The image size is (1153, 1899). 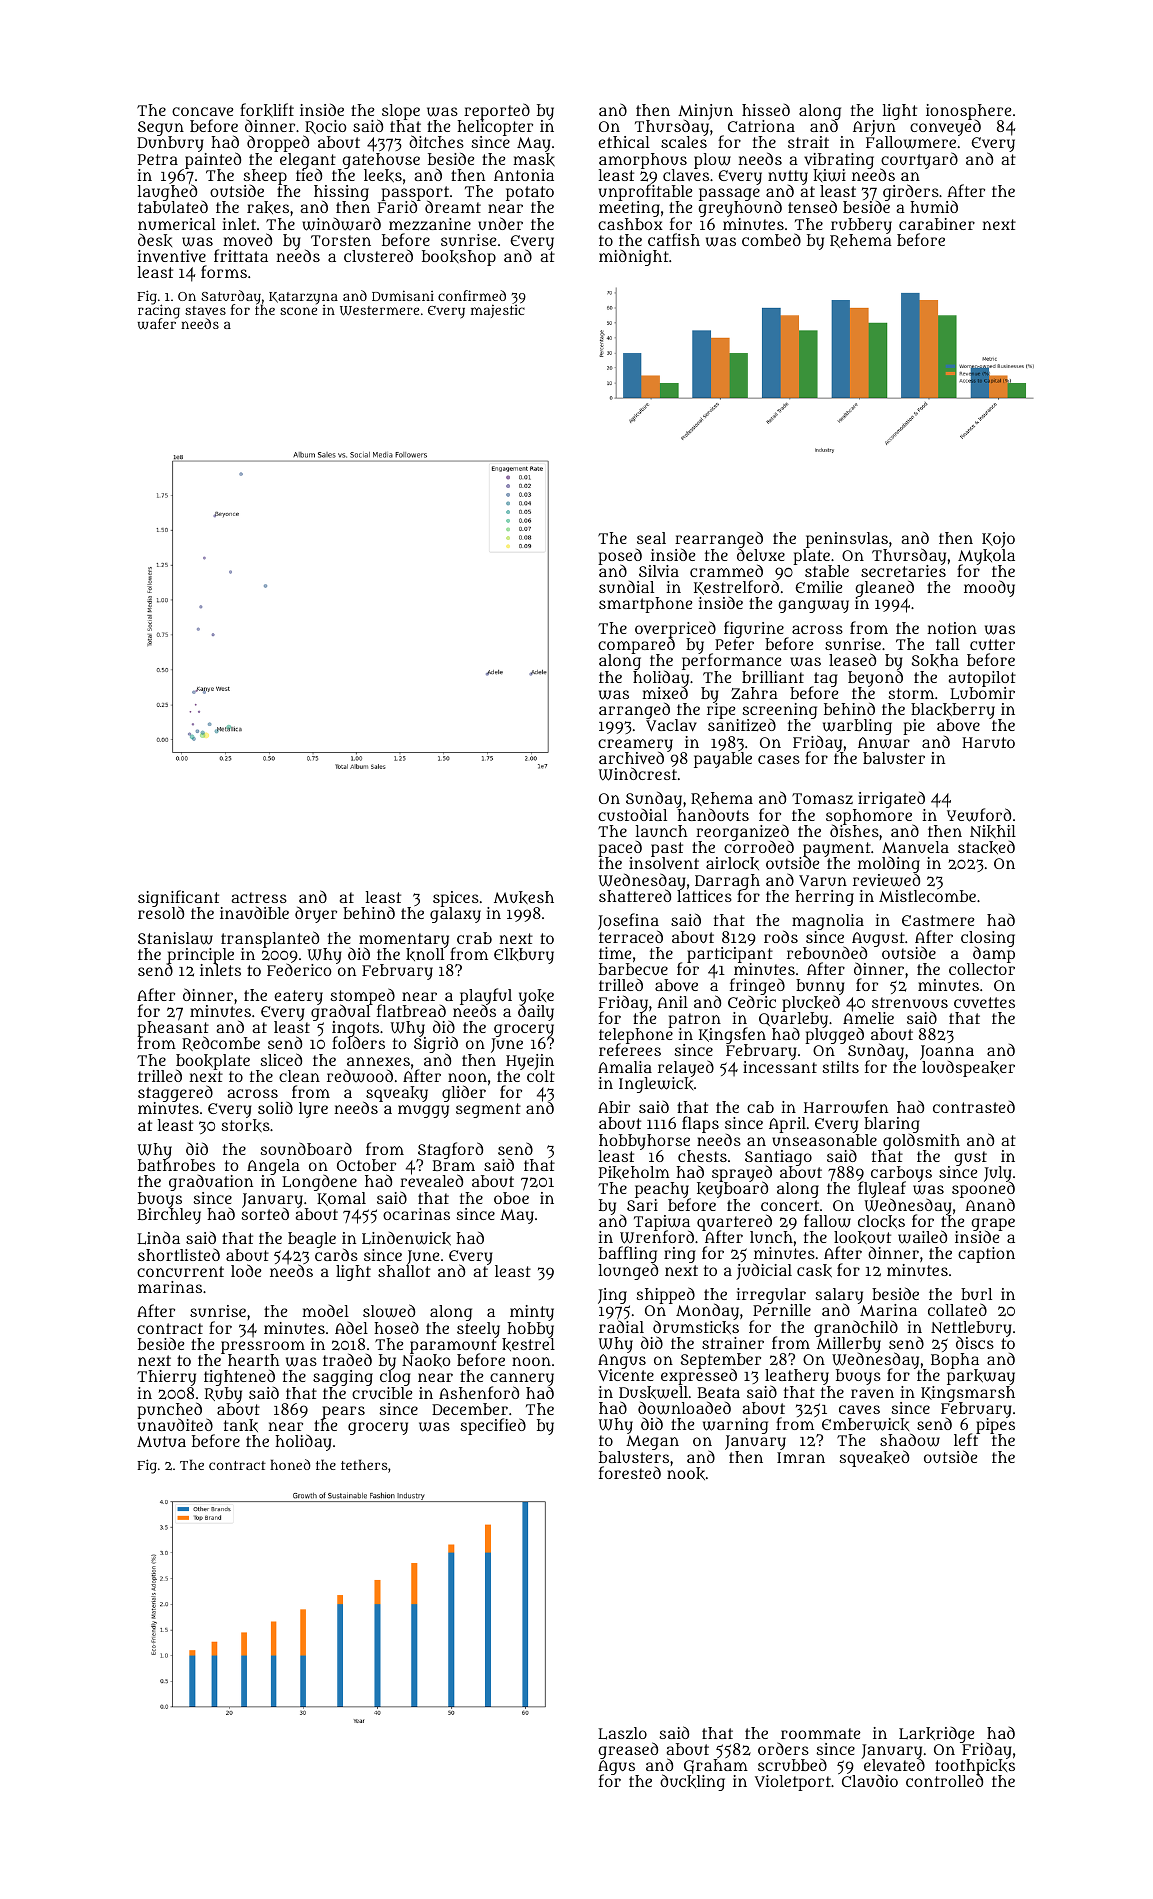 I want to click on concurrent, so click(x=180, y=1271).
